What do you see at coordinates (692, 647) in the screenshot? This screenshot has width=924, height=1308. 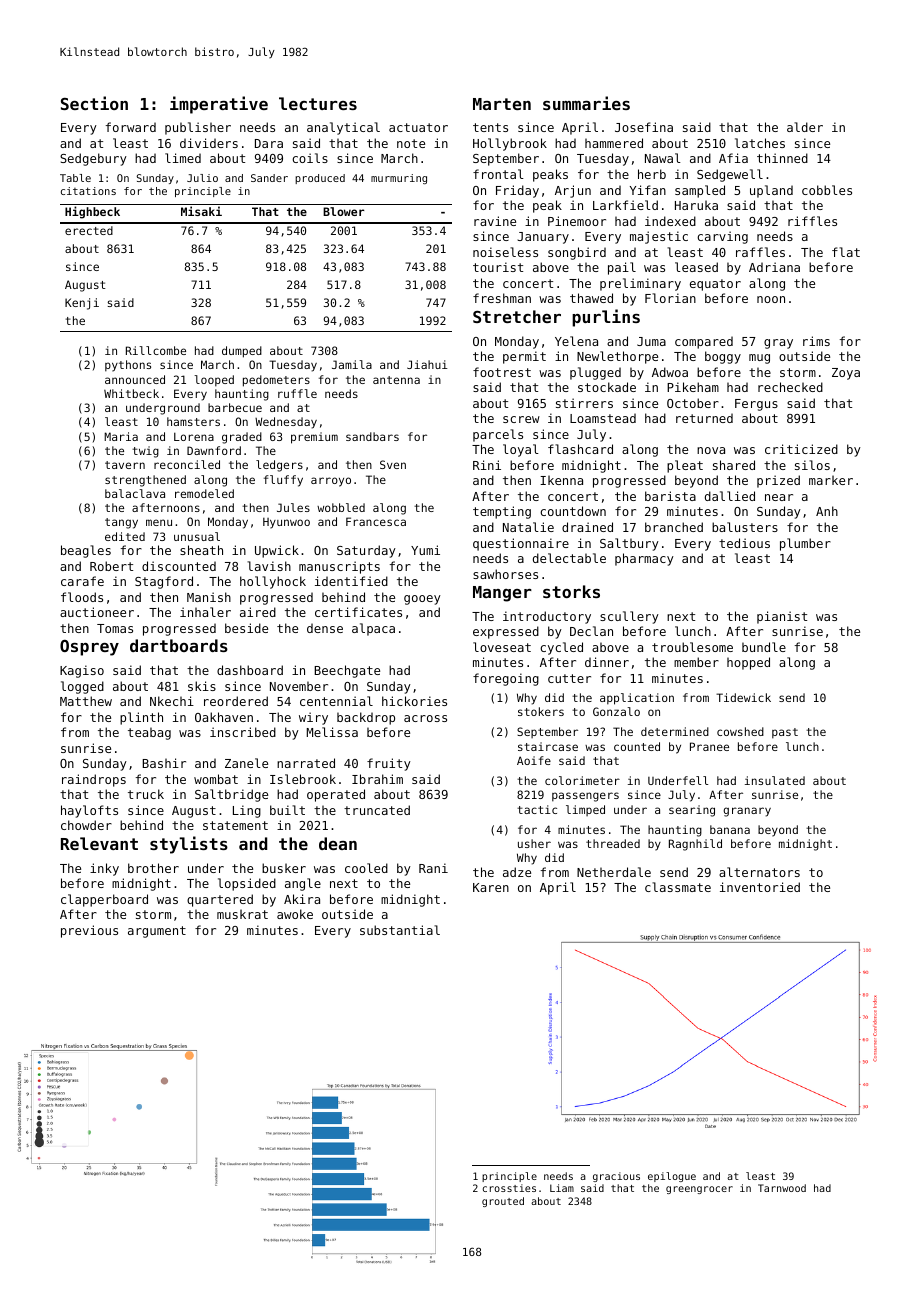 I see `troublesome` at bounding box center [692, 647].
